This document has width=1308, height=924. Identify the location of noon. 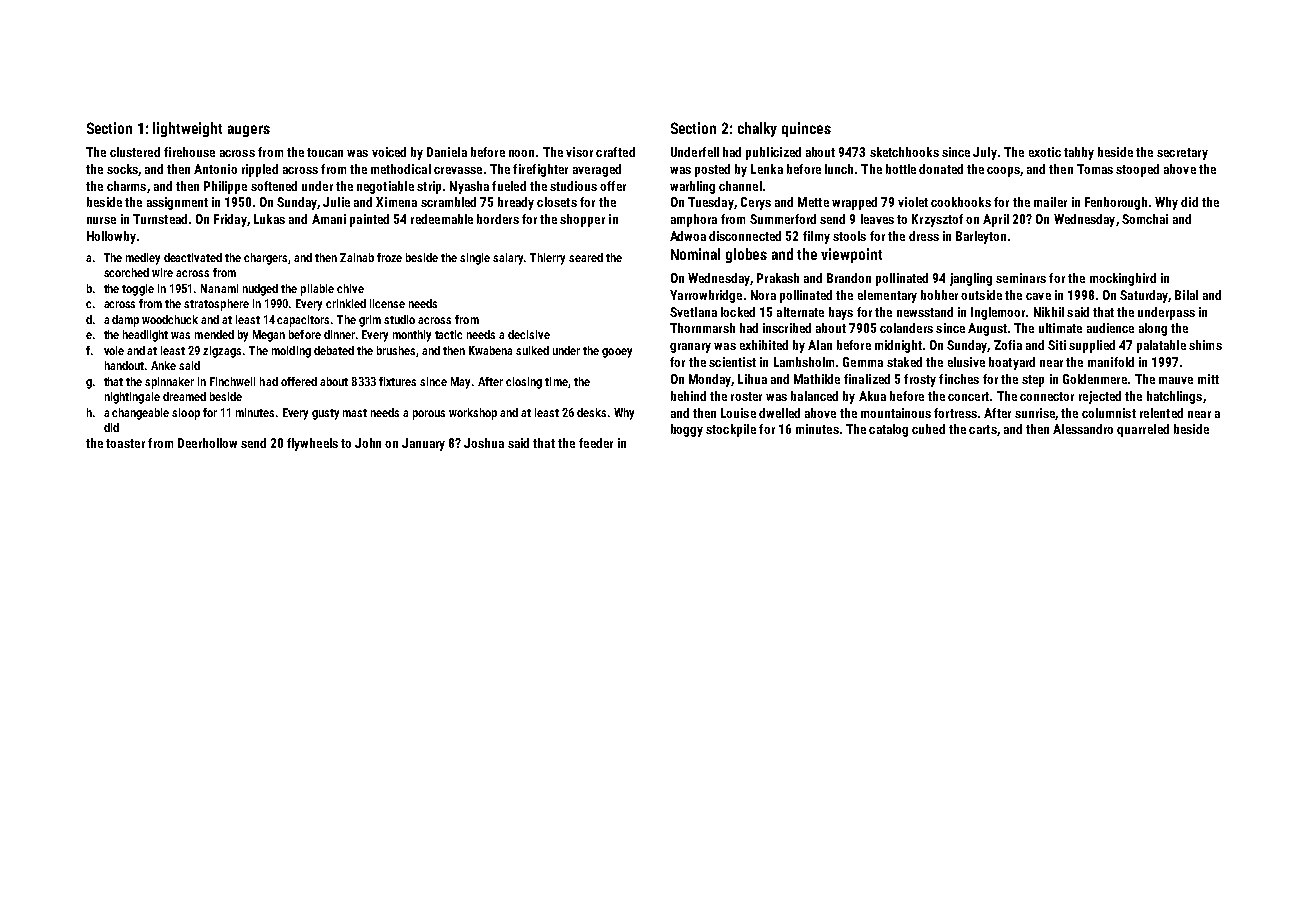
(521, 153).
